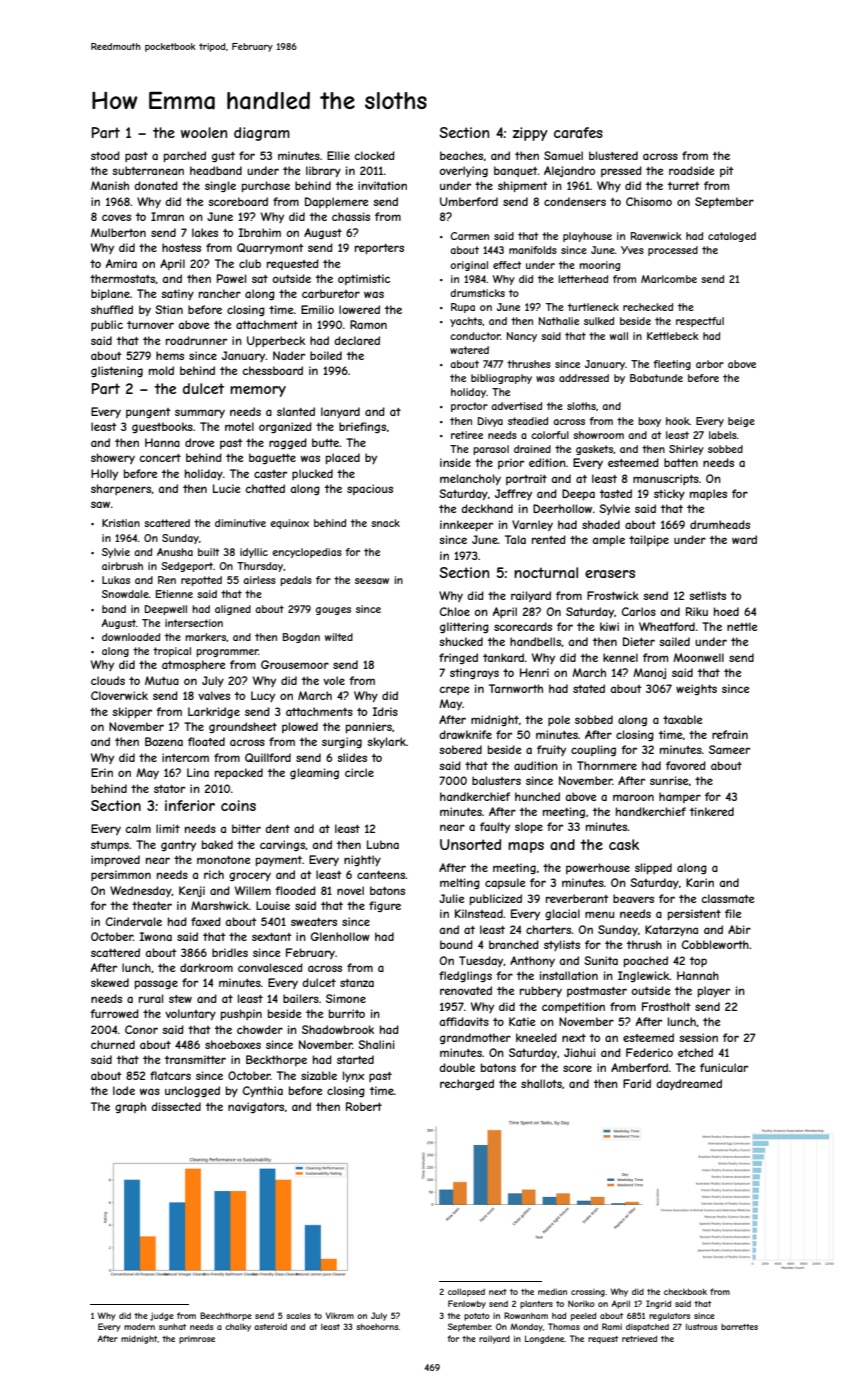  Describe the element at coordinates (658, 1304) in the screenshot. I see `Ingrid` at that location.
